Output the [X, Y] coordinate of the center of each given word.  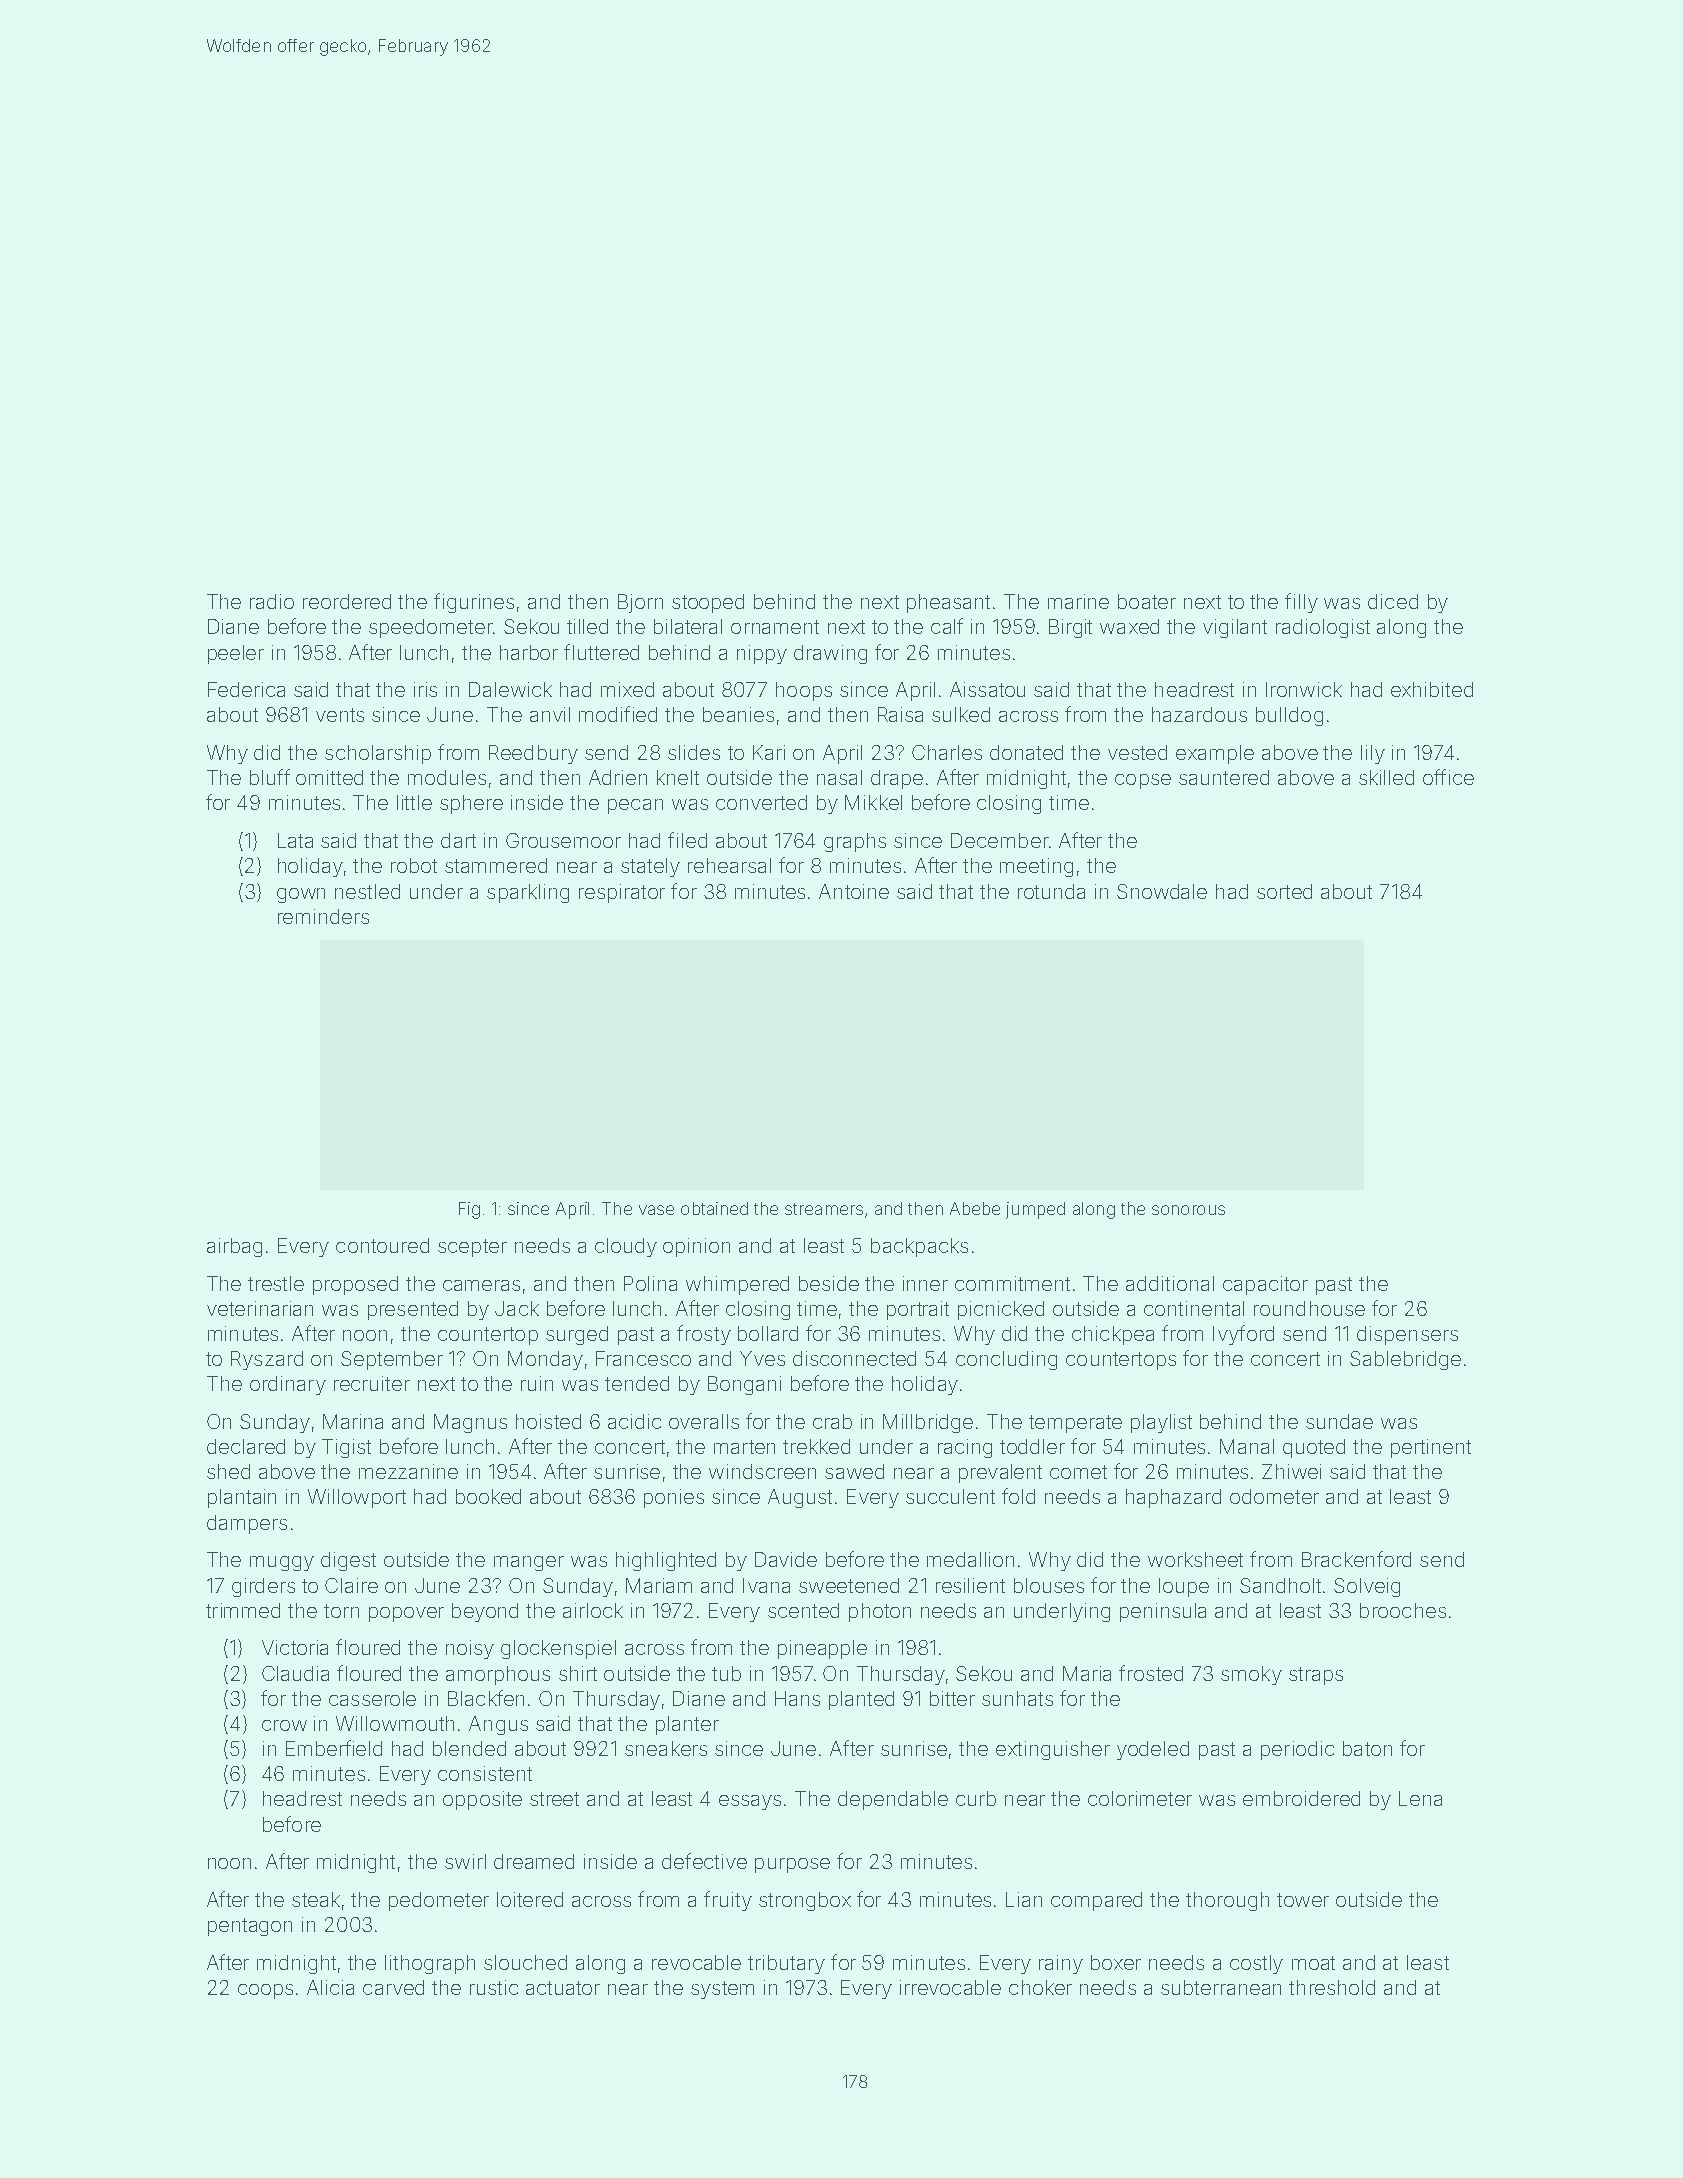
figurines [474, 603]
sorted [1284, 891]
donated [1026, 752]
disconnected [854, 1358]
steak [316, 1899]
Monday [545, 1360]
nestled [367, 891]
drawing [830, 654]
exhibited [1432, 689]
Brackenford [1356, 1559]
